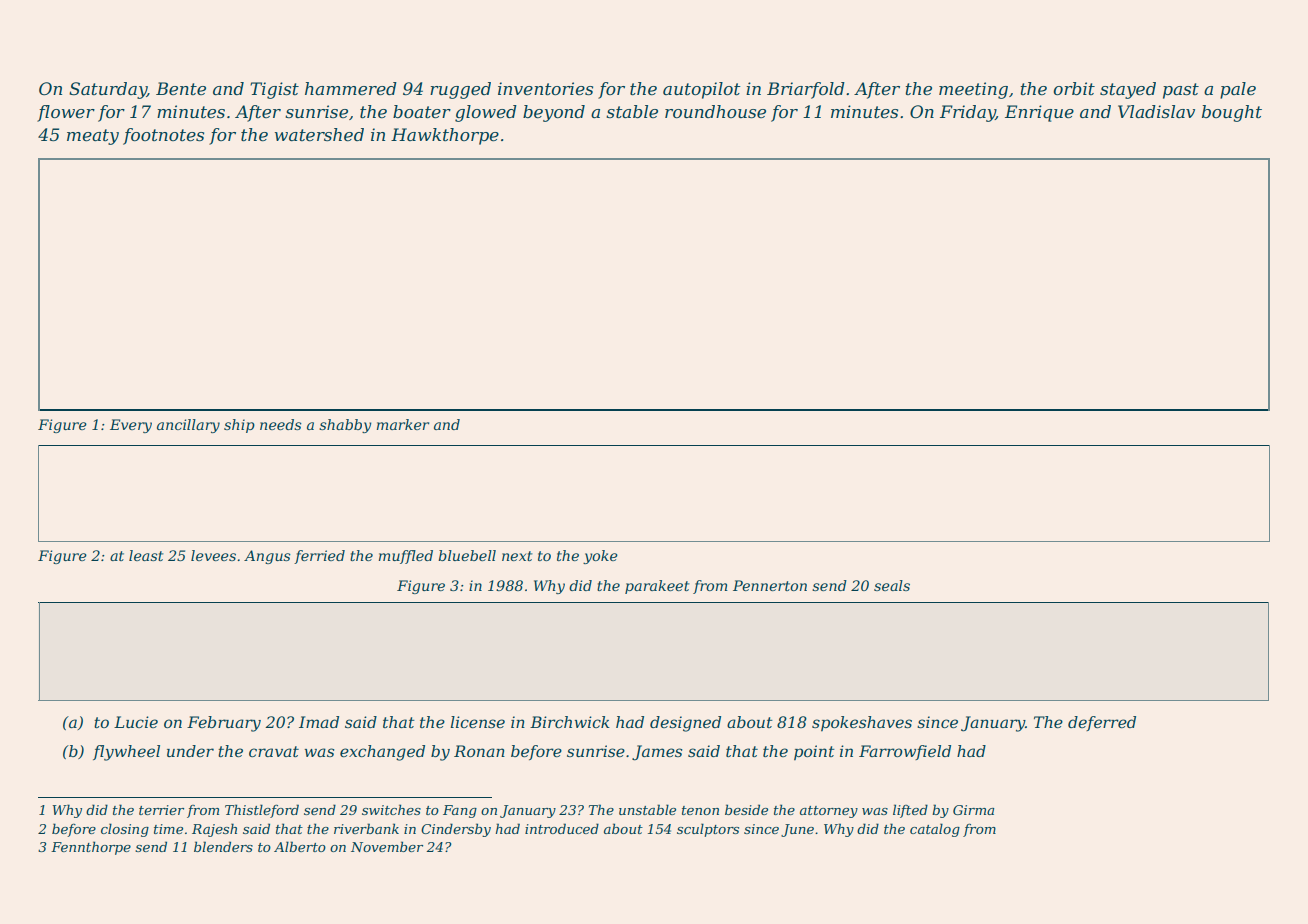  Describe the element at coordinates (403, 424) in the screenshot. I see `marker` at that location.
